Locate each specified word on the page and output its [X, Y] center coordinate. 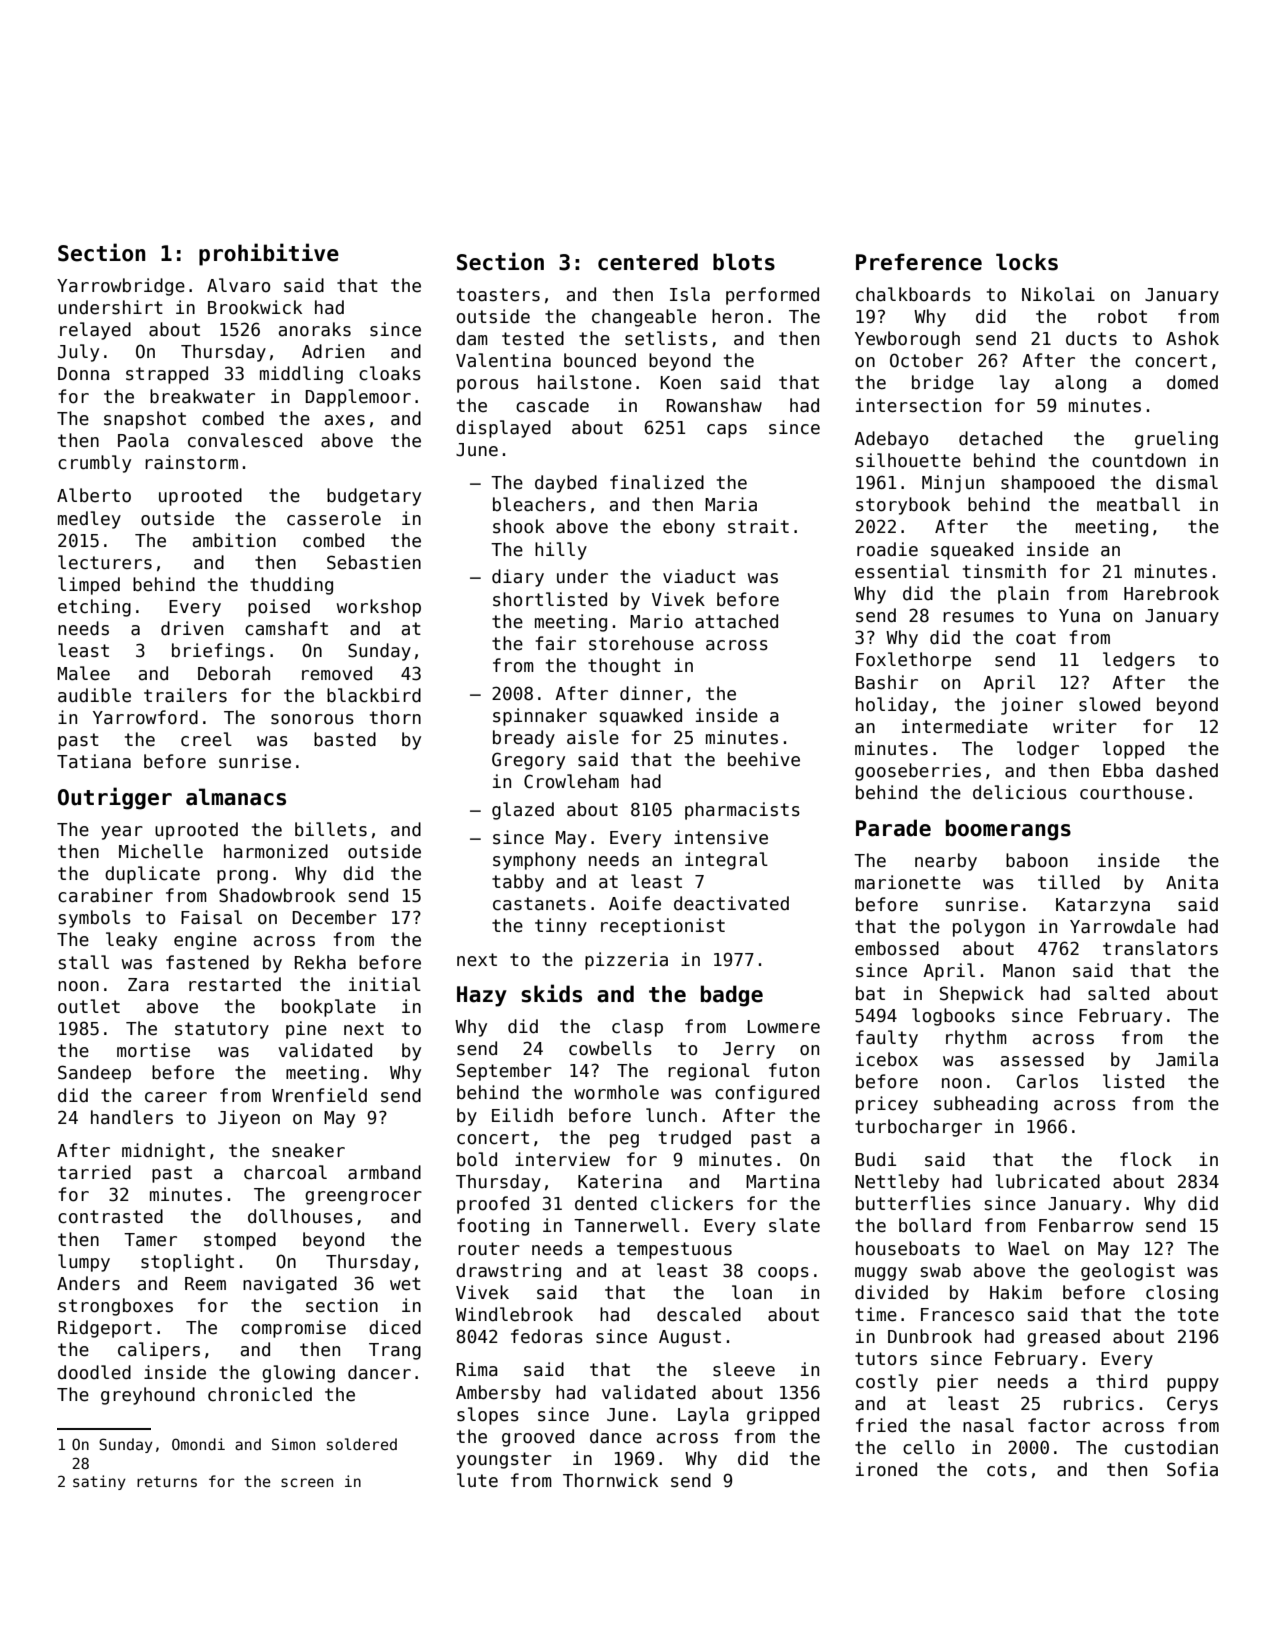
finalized [657, 482]
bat [870, 993]
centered [648, 262]
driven [192, 628]
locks [1027, 262]
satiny [99, 1482]
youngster [504, 1460]
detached [1000, 438]
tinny [561, 927]
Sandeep [94, 1074]
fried [881, 1425]
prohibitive [269, 254]
